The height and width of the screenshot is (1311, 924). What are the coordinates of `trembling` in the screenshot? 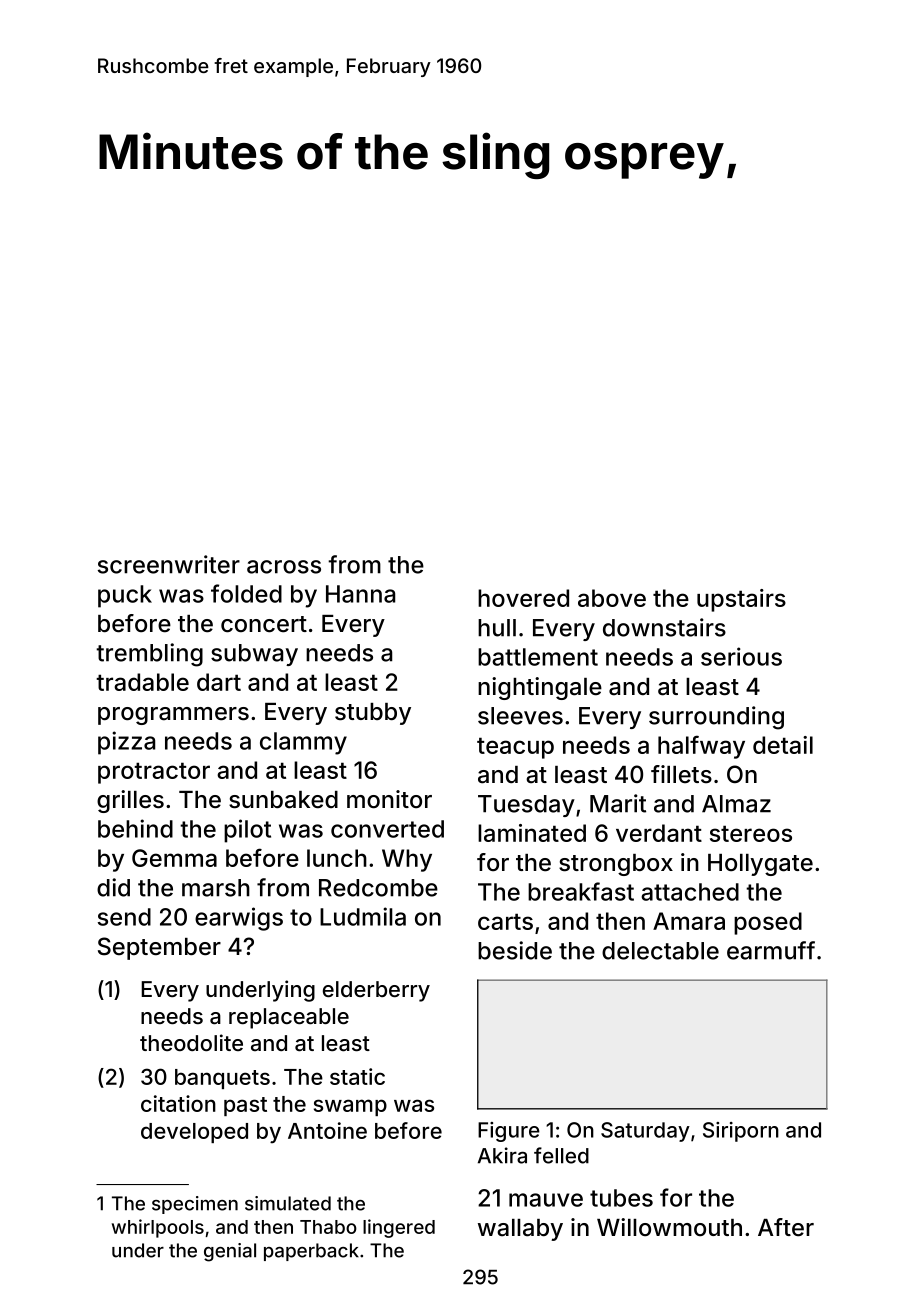 It's located at (149, 655).
